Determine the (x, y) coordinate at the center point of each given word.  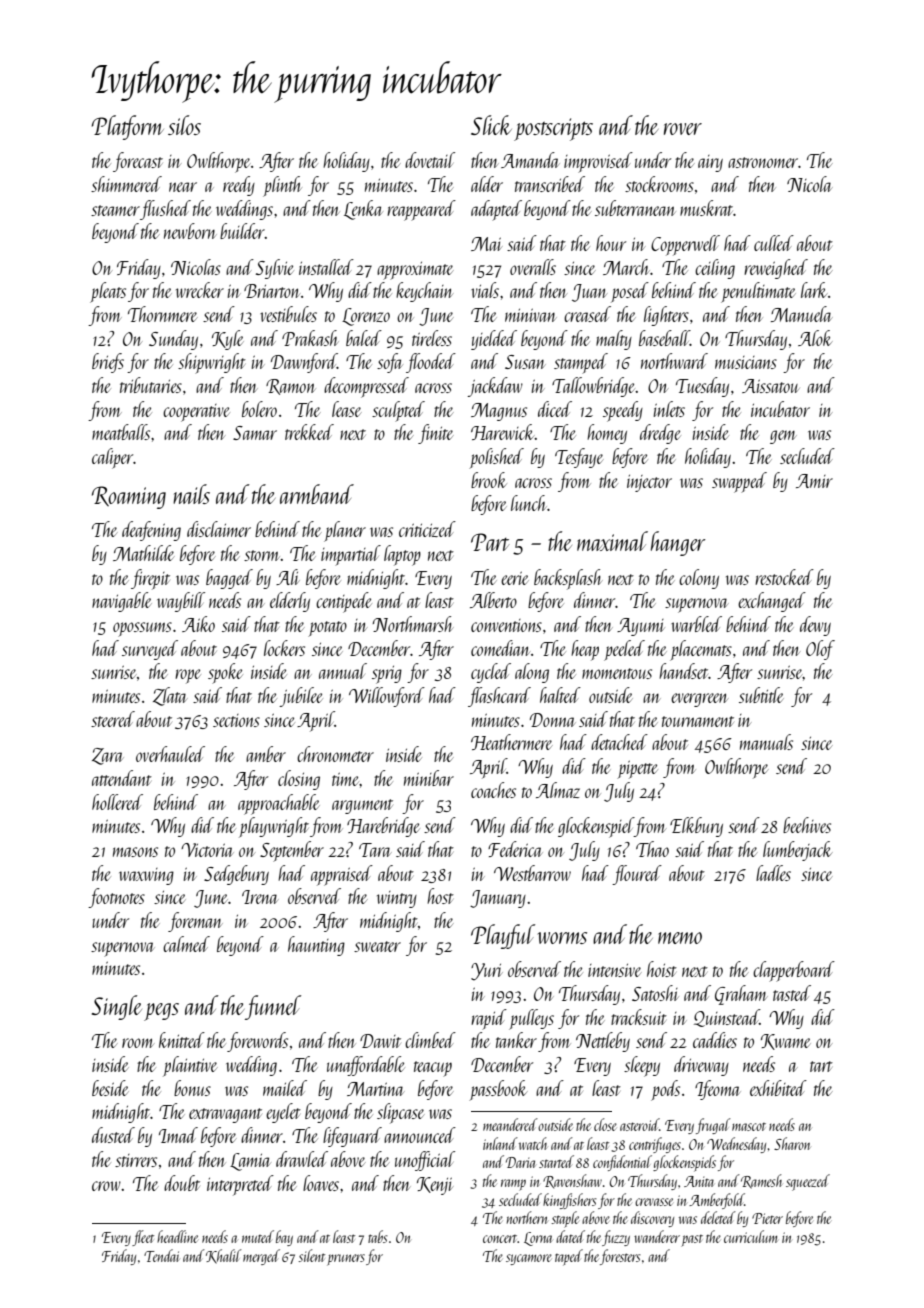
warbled (696, 624)
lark (814, 290)
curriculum (750, 1236)
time (346, 779)
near (183, 187)
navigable (122, 602)
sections (236, 720)
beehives (807, 825)
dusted (113, 1135)
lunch (529, 503)
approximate (415, 271)
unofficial (425, 1161)
